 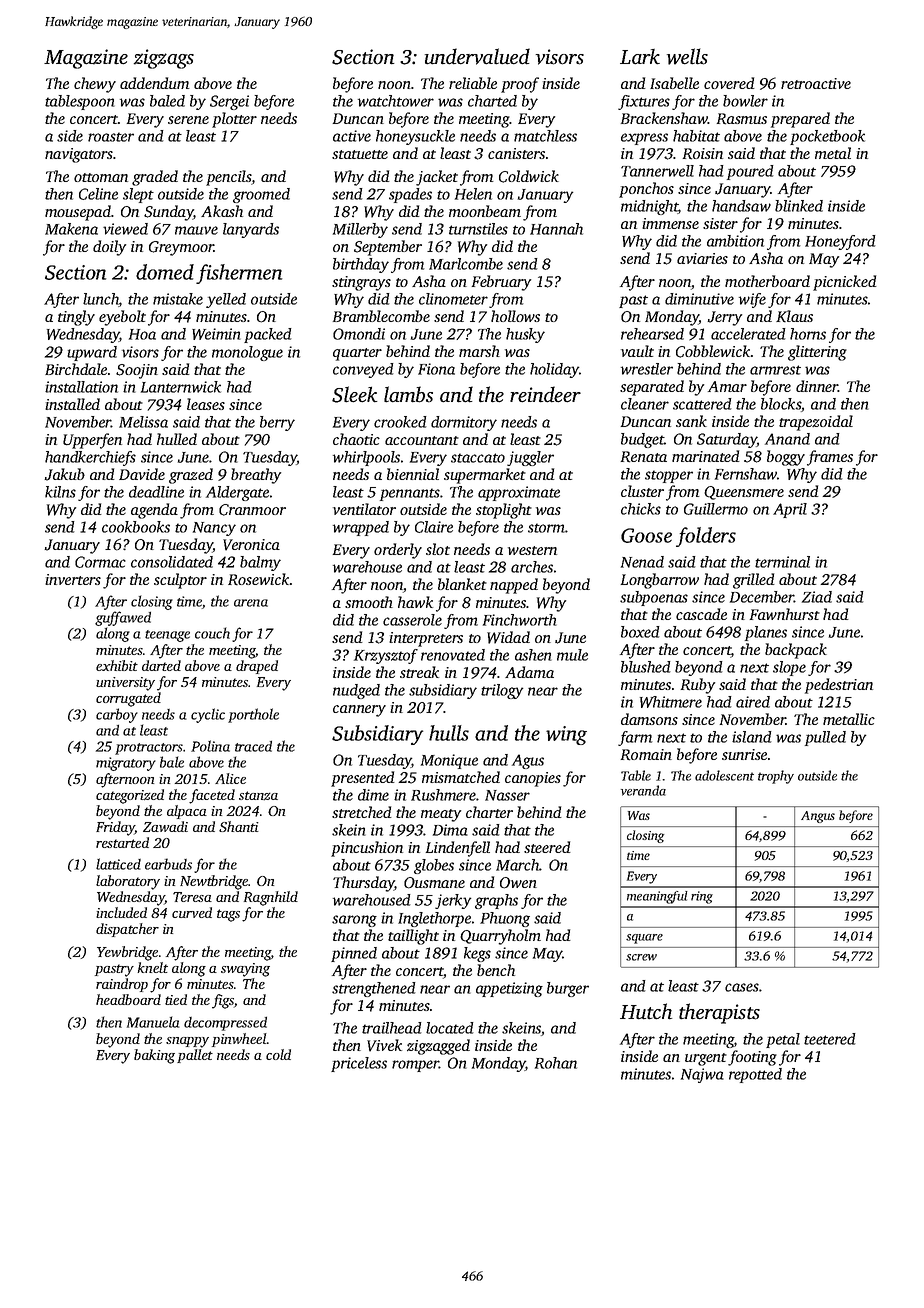 What do you see at coordinates (477, 56) in the document?
I see `undervalued` at bounding box center [477, 56].
